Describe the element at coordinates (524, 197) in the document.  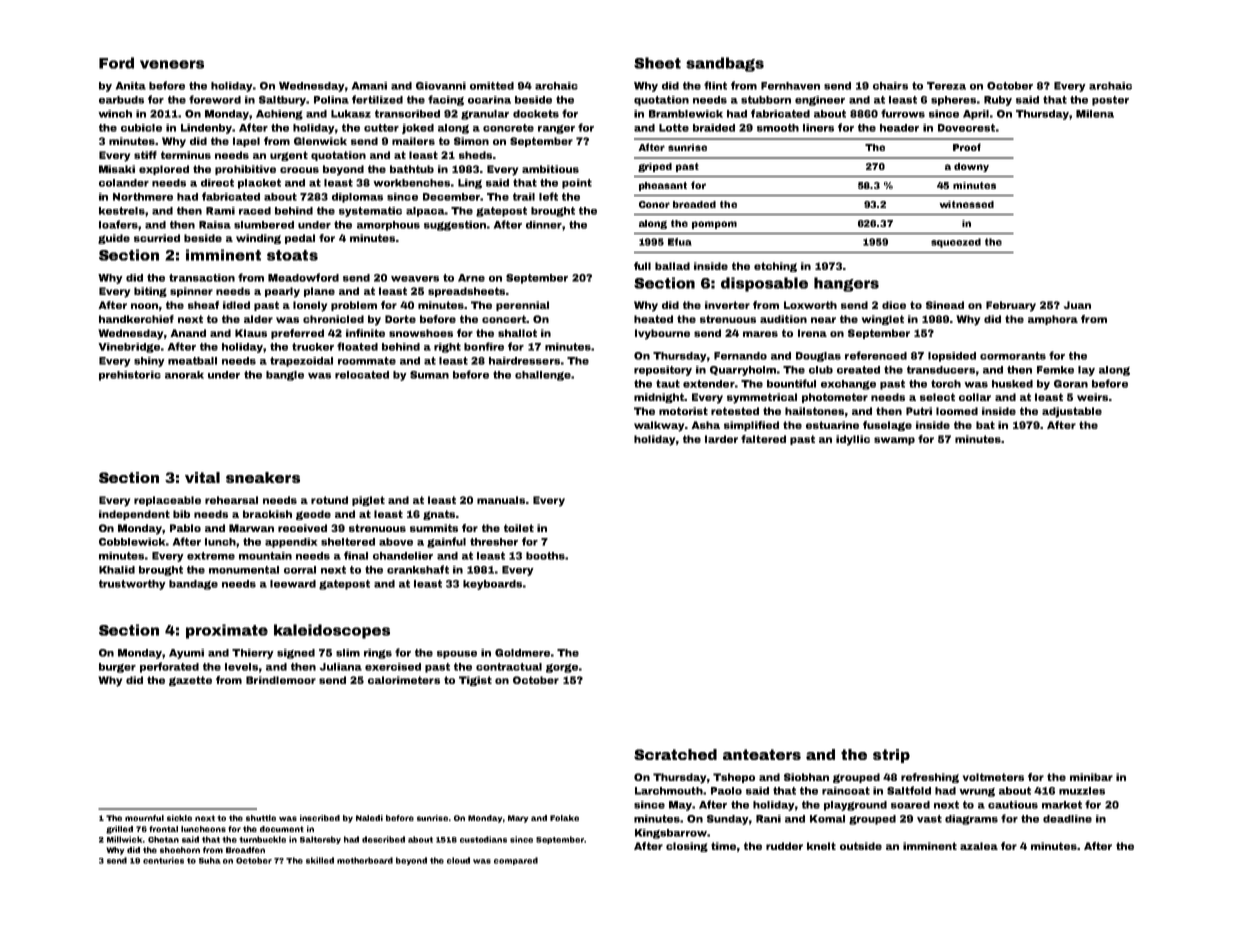
I see `trail` at that location.
